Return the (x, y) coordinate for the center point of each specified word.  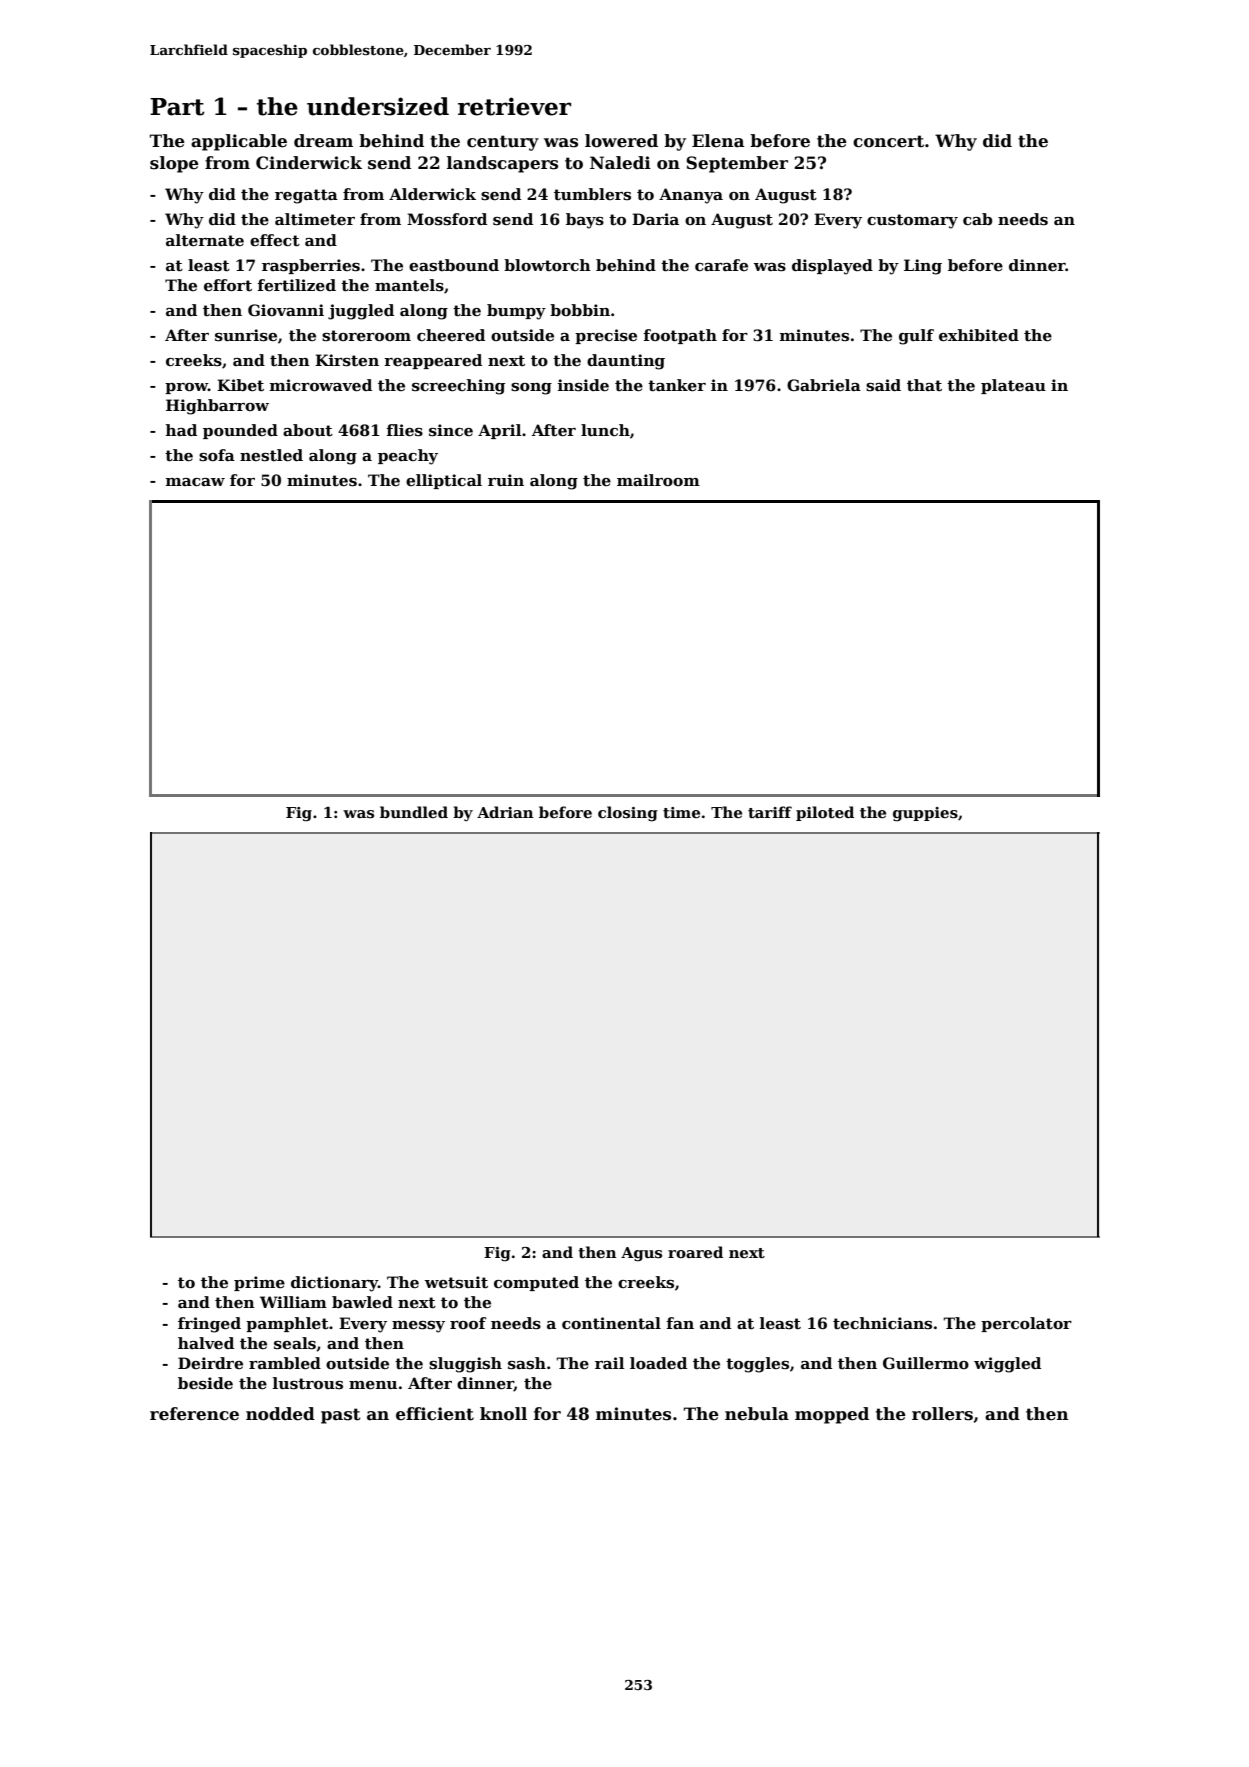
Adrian (505, 812)
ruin (506, 480)
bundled (414, 812)
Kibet (240, 385)
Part (177, 107)
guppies (925, 814)
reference (194, 1414)
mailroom (658, 480)
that (924, 385)
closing (628, 814)
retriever (514, 106)
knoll (503, 1414)
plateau (1013, 386)
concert (888, 141)
